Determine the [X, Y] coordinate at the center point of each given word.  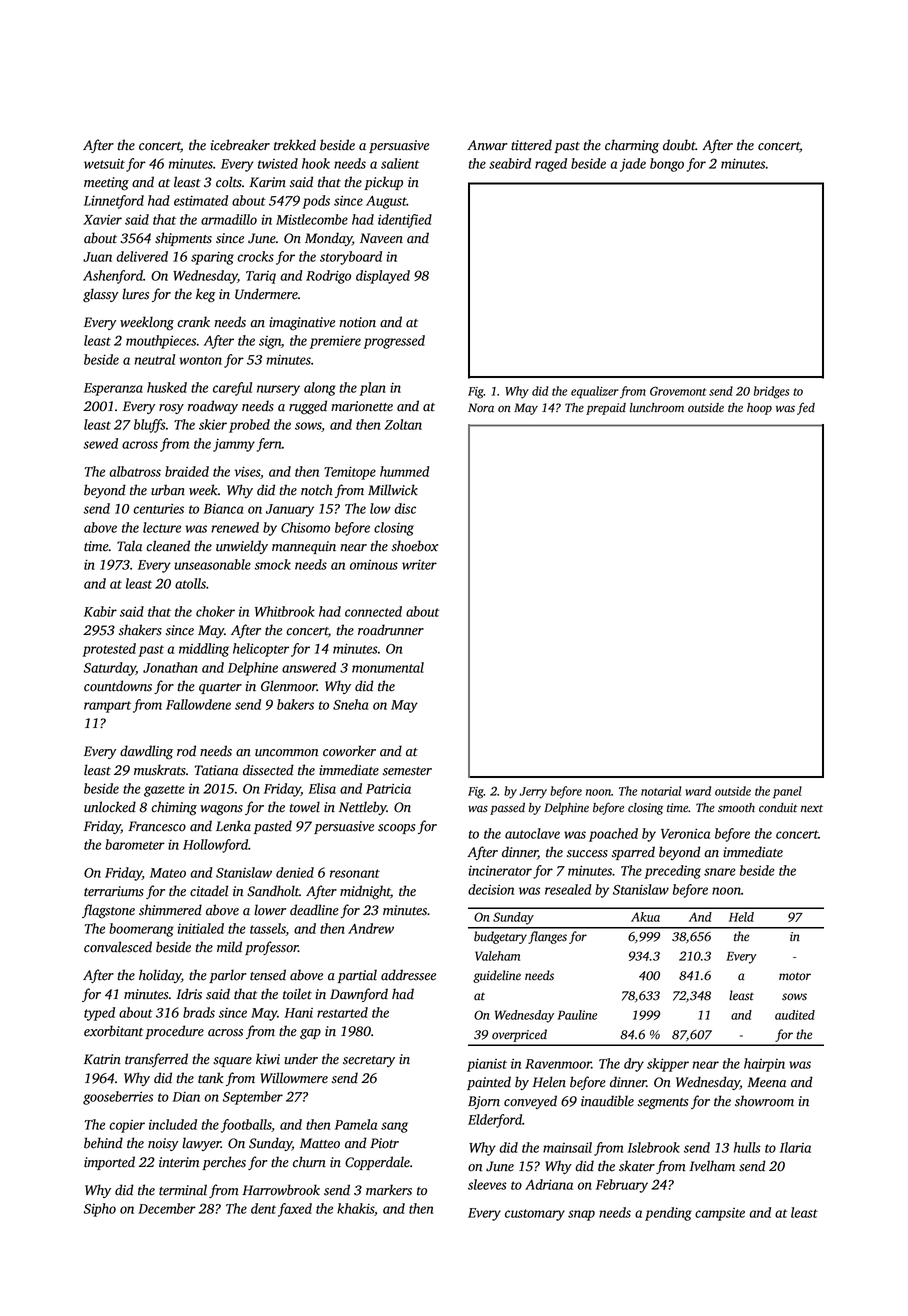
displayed [383, 277]
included [173, 1124]
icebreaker [240, 145]
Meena [766, 1082]
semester [407, 771]
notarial [661, 791]
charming [632, 146]
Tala [129, 546]
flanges [547, 937]
